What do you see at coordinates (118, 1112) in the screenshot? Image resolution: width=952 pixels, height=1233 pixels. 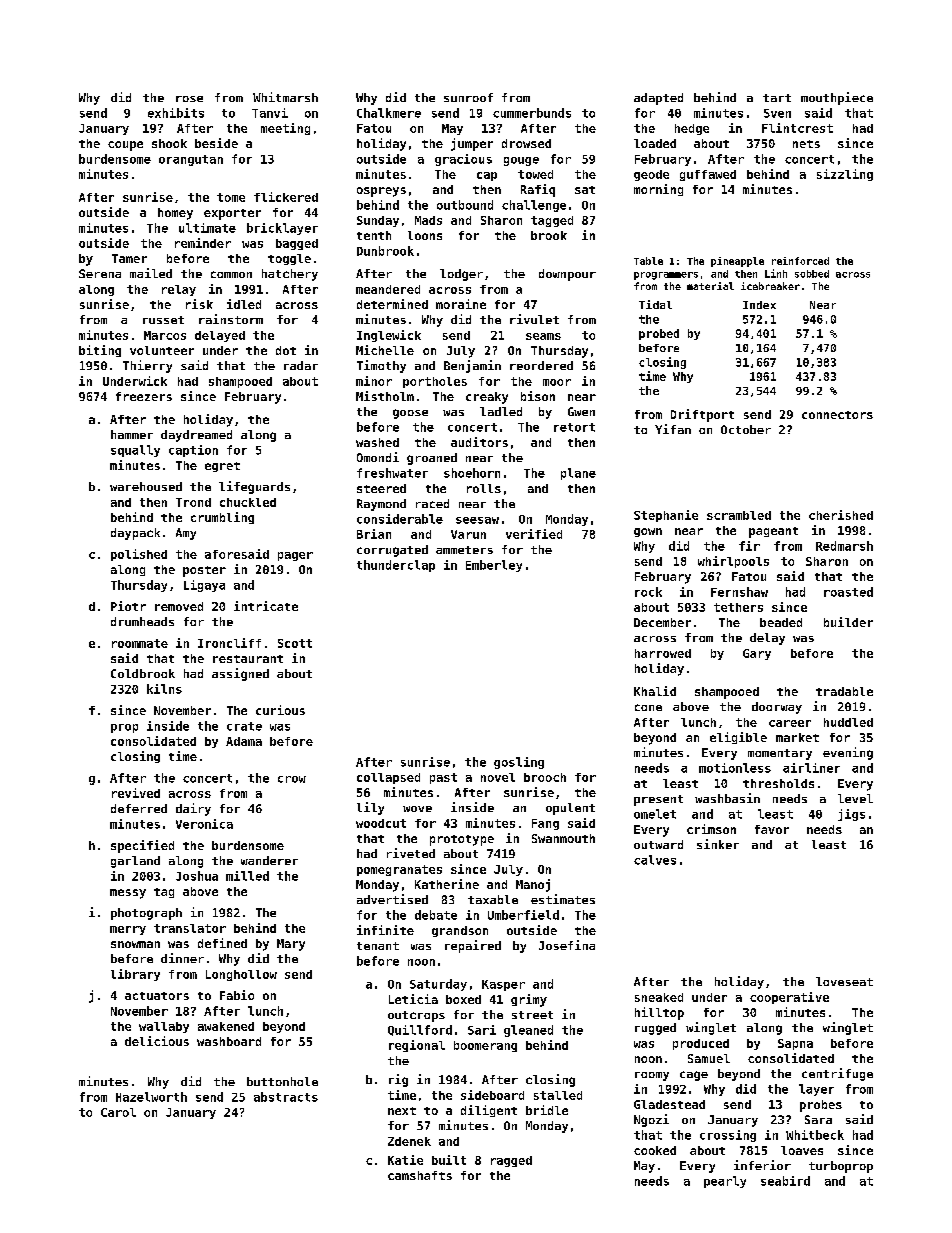 I see `Carol` at bounding box center [118, 1112].
